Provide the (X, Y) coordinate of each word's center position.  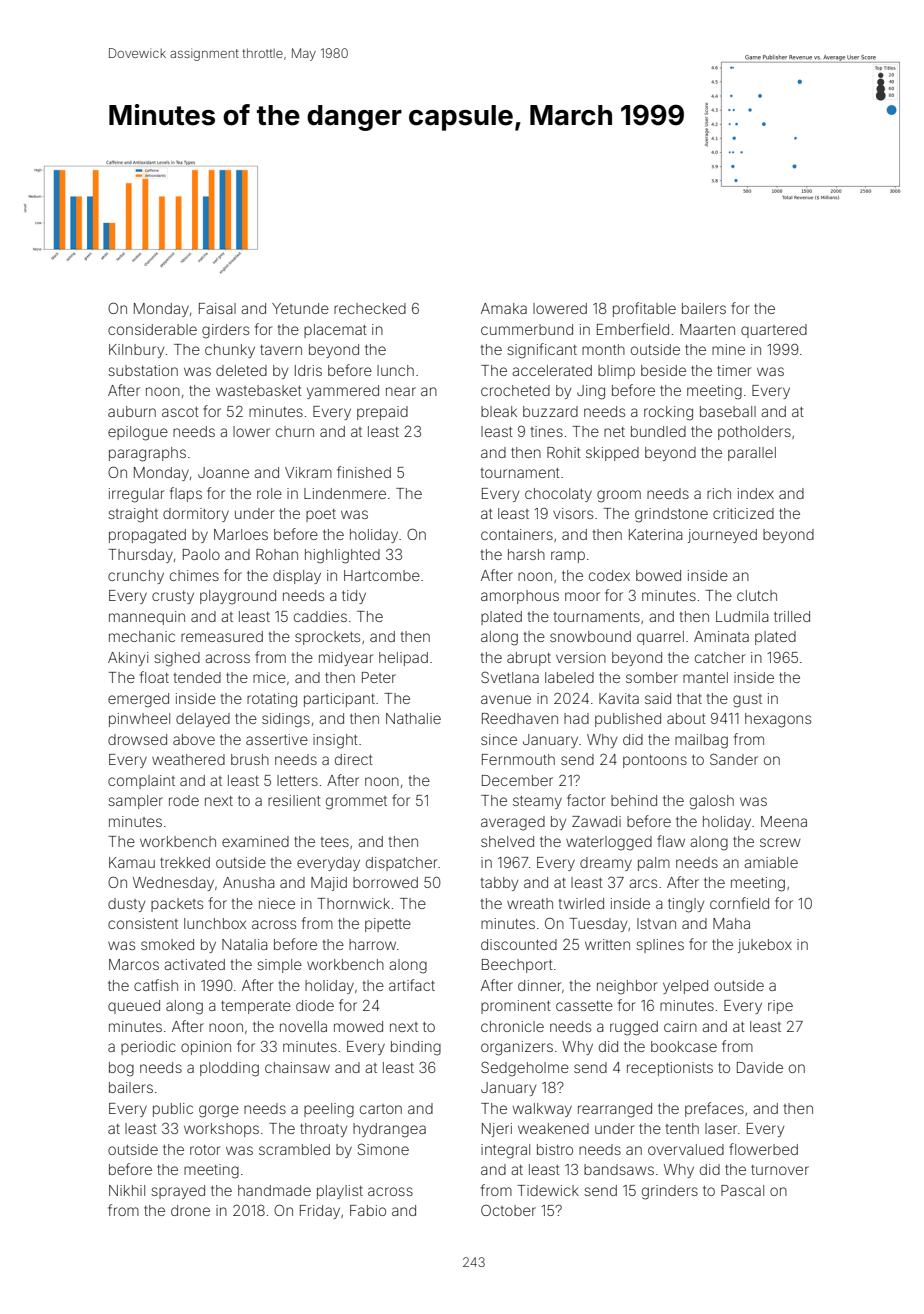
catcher (720, 657)
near (401, 391)
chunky (230, 351)
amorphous (520, 597)
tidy (354, 597)
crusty (173, 597)
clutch (757, 595)
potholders (754, 433)
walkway (542, 1110)
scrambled (294, 1149)
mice (269, 677)
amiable (771, 862)
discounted (519, 944)
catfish (156, 985)
